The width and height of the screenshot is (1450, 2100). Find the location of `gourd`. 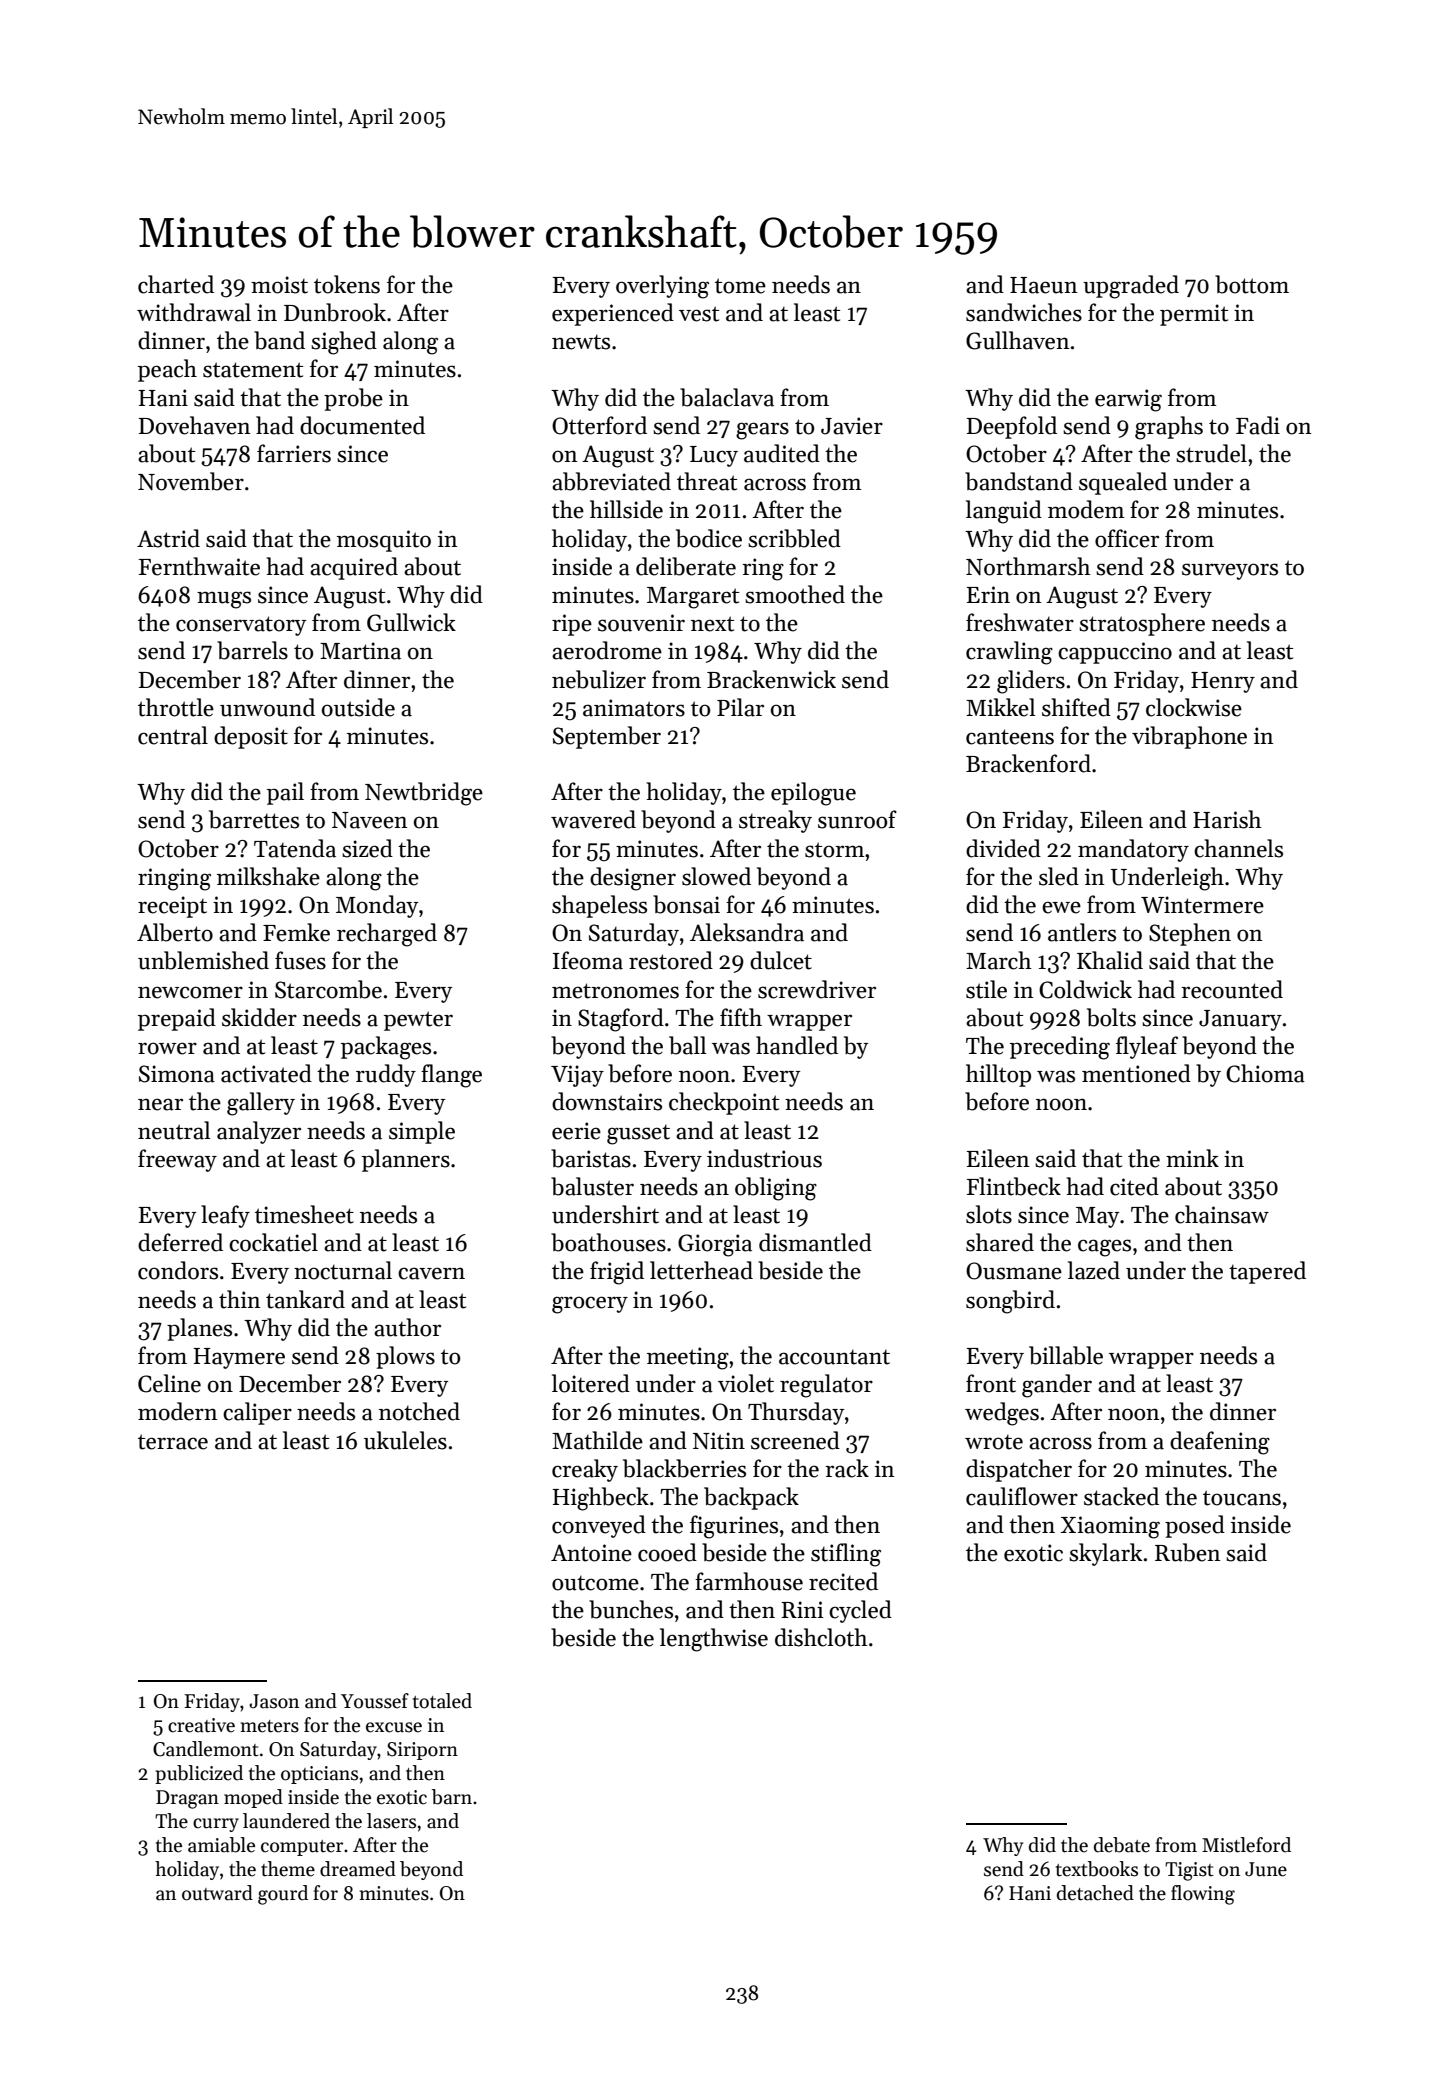

gourd is located at coordinates (283, 1895).
